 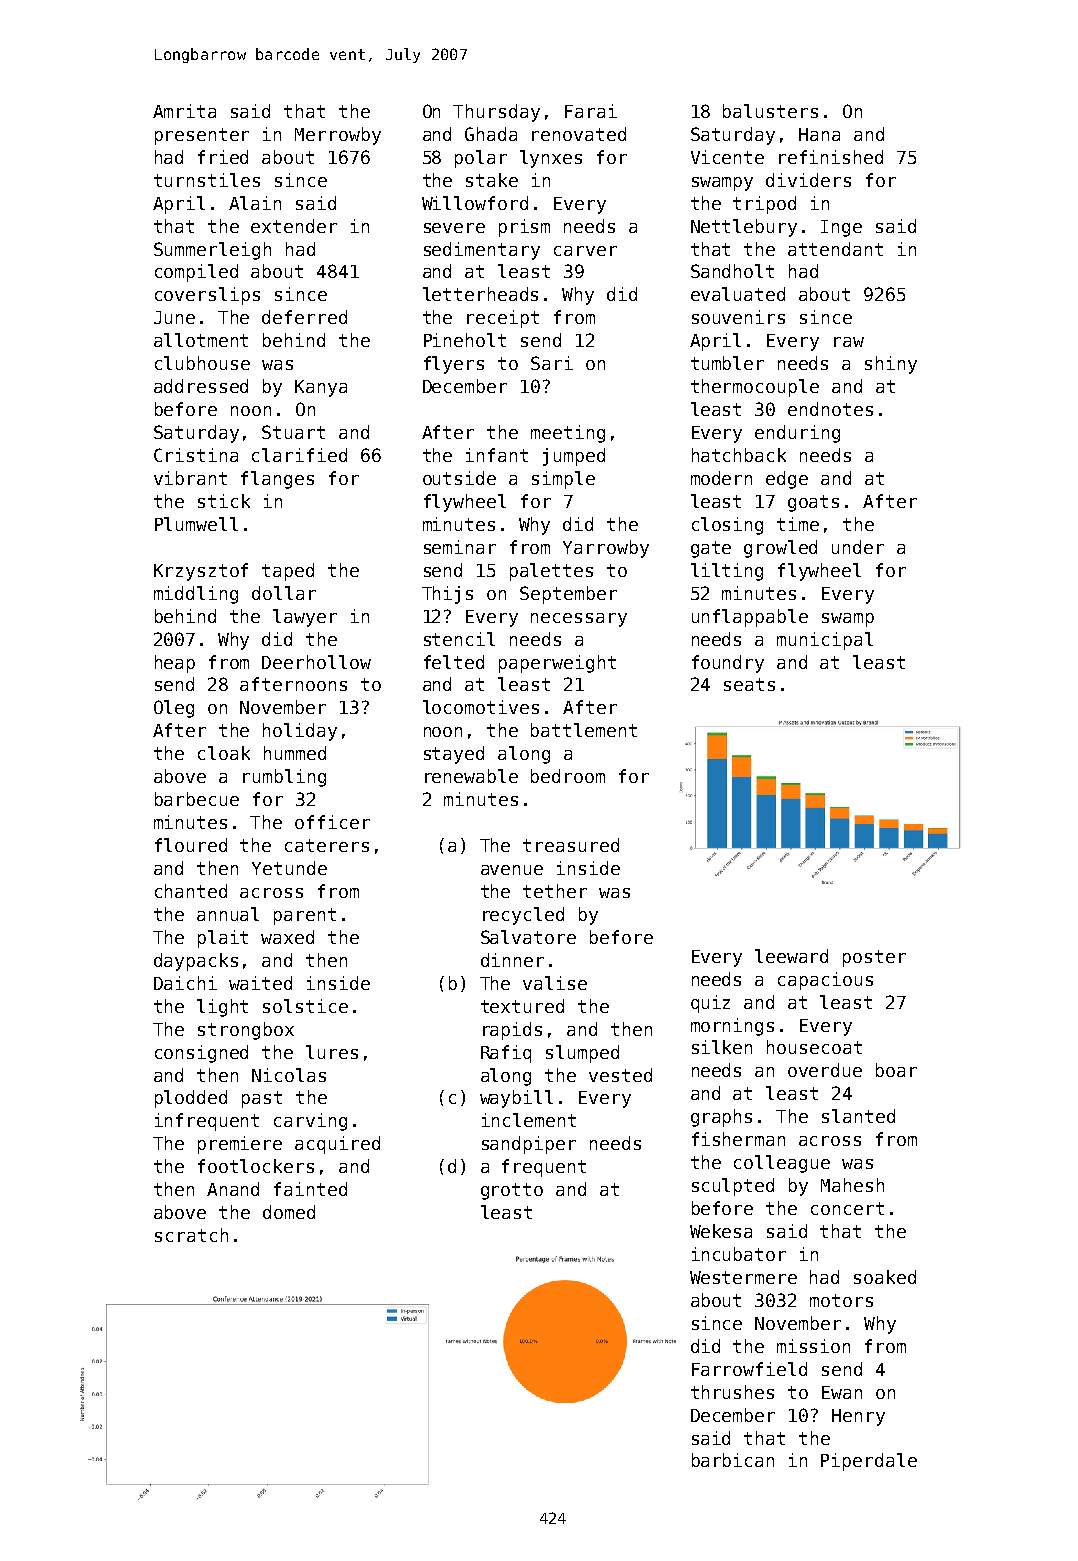 What do you see at coordinates (304, 317) in the page?
I see `deferred` at bounding box center [304, 317].
